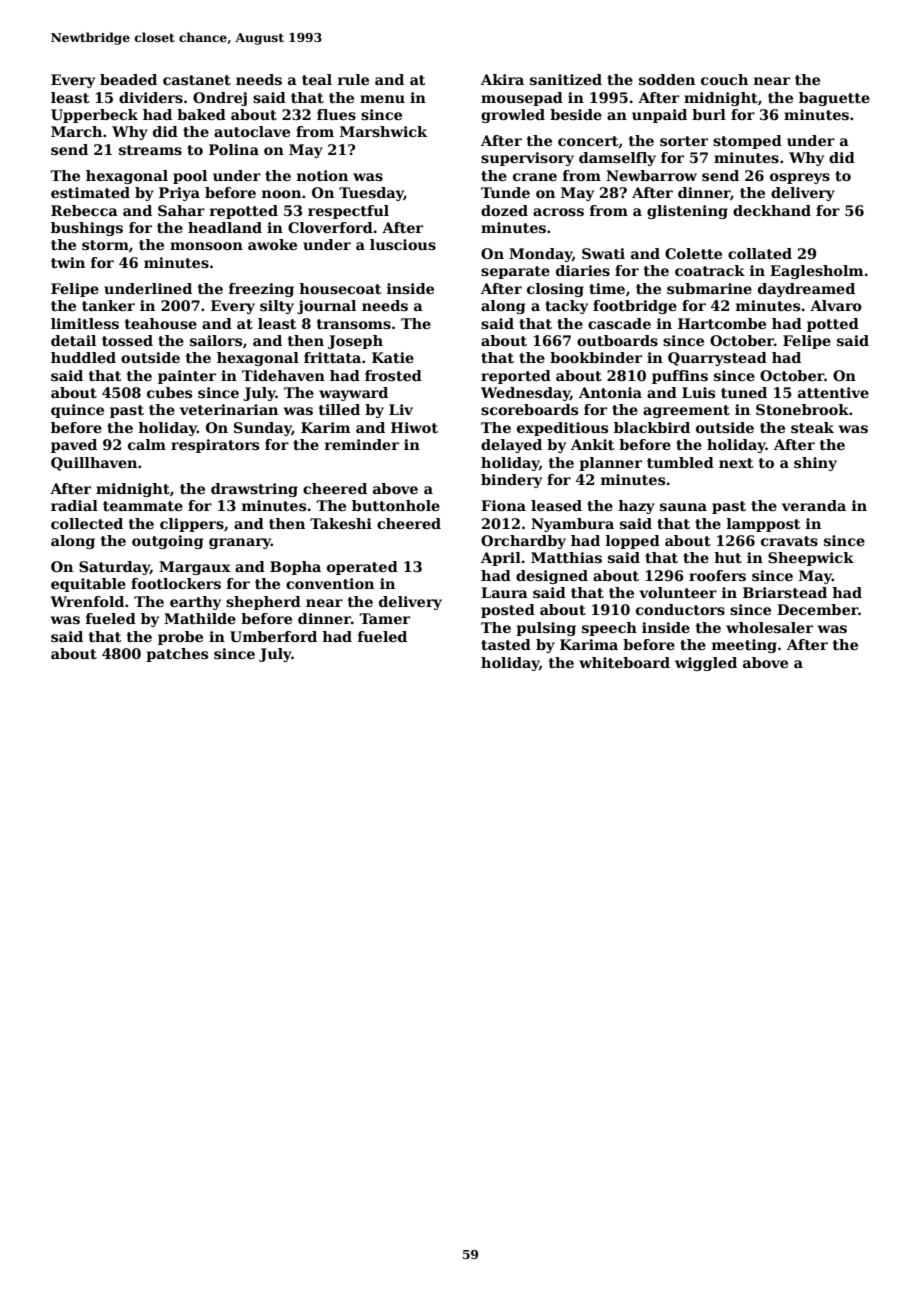 Image resolution: width=924 pixels, height=1314 pixels. Describe the element at coordinates (225, 227) in the document. I see `headland` at that location.
